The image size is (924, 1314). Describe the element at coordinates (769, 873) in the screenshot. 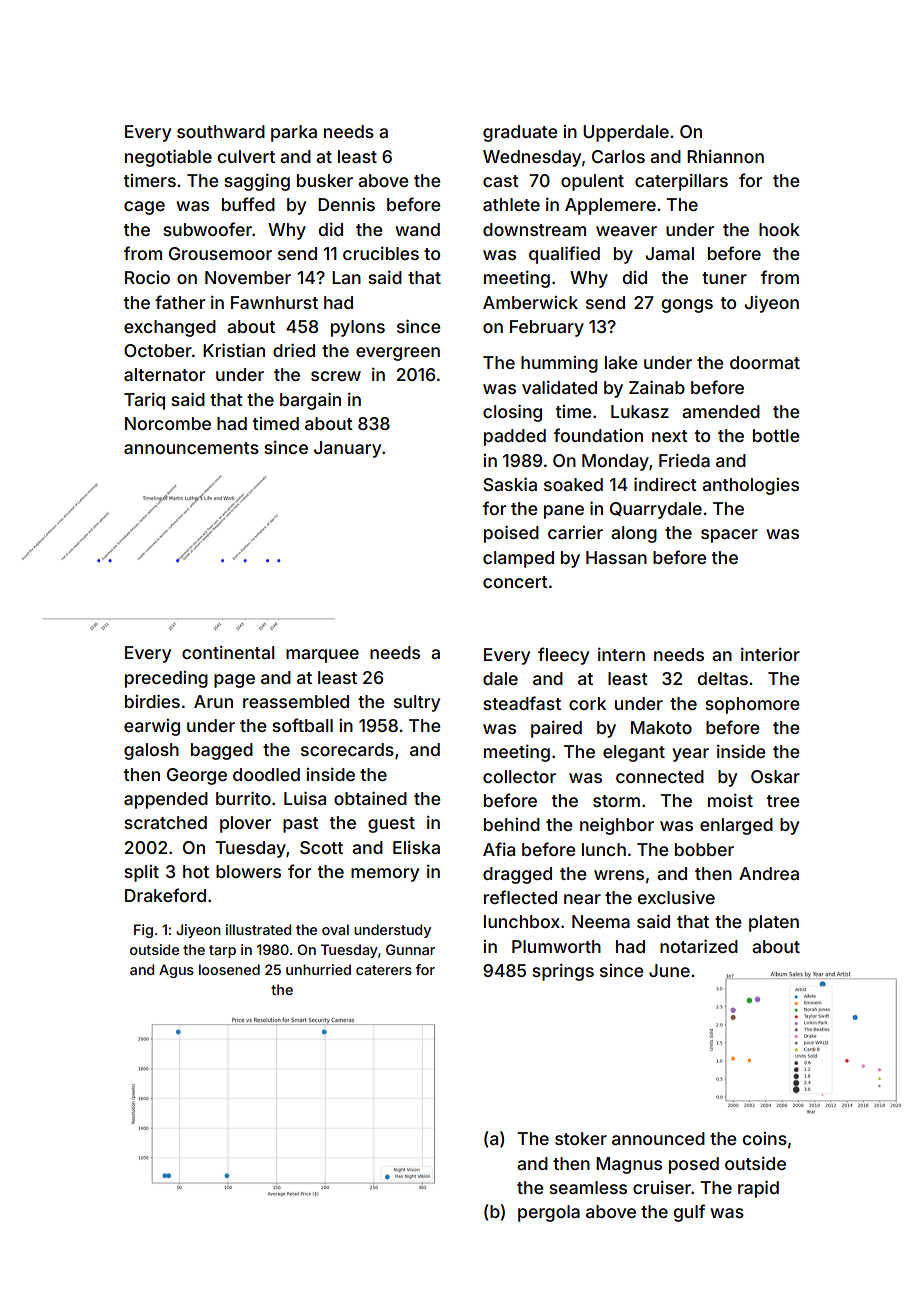

I see `Andrea` at that location.
